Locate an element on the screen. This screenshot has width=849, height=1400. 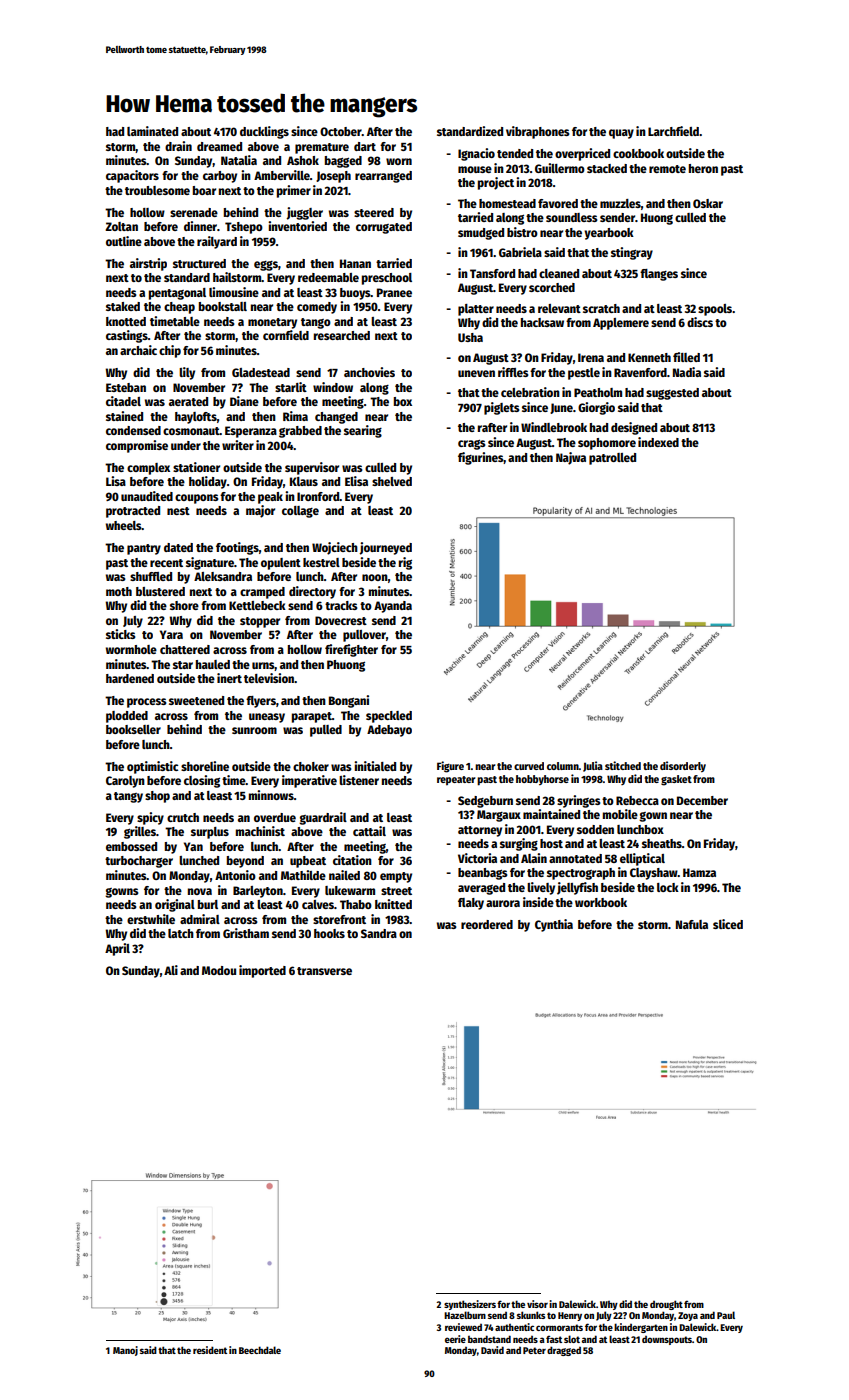
stationer is located at coordinates (196, 467).
